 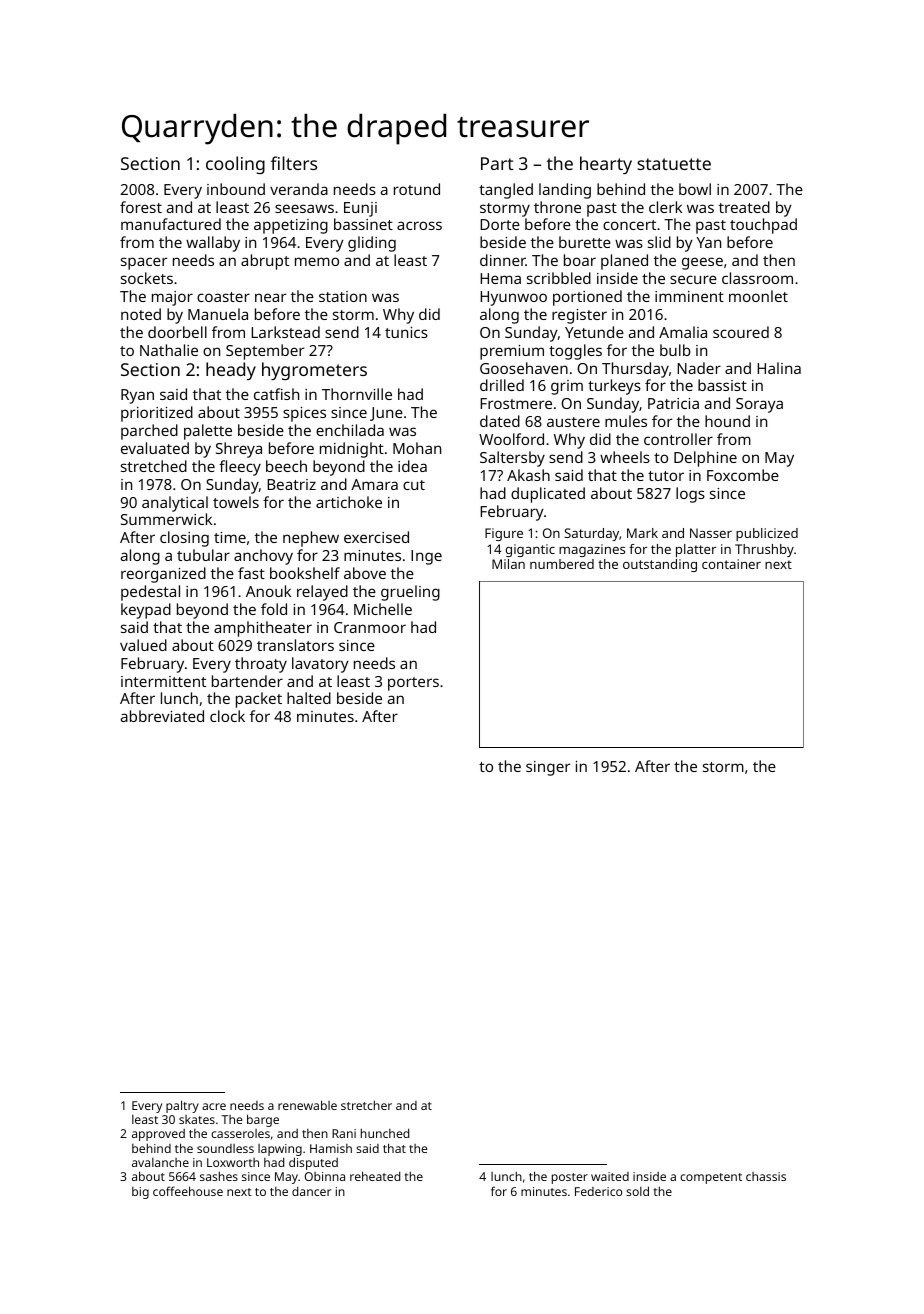 I want to click on Hyunwoo, so click(x=513, y=298).
